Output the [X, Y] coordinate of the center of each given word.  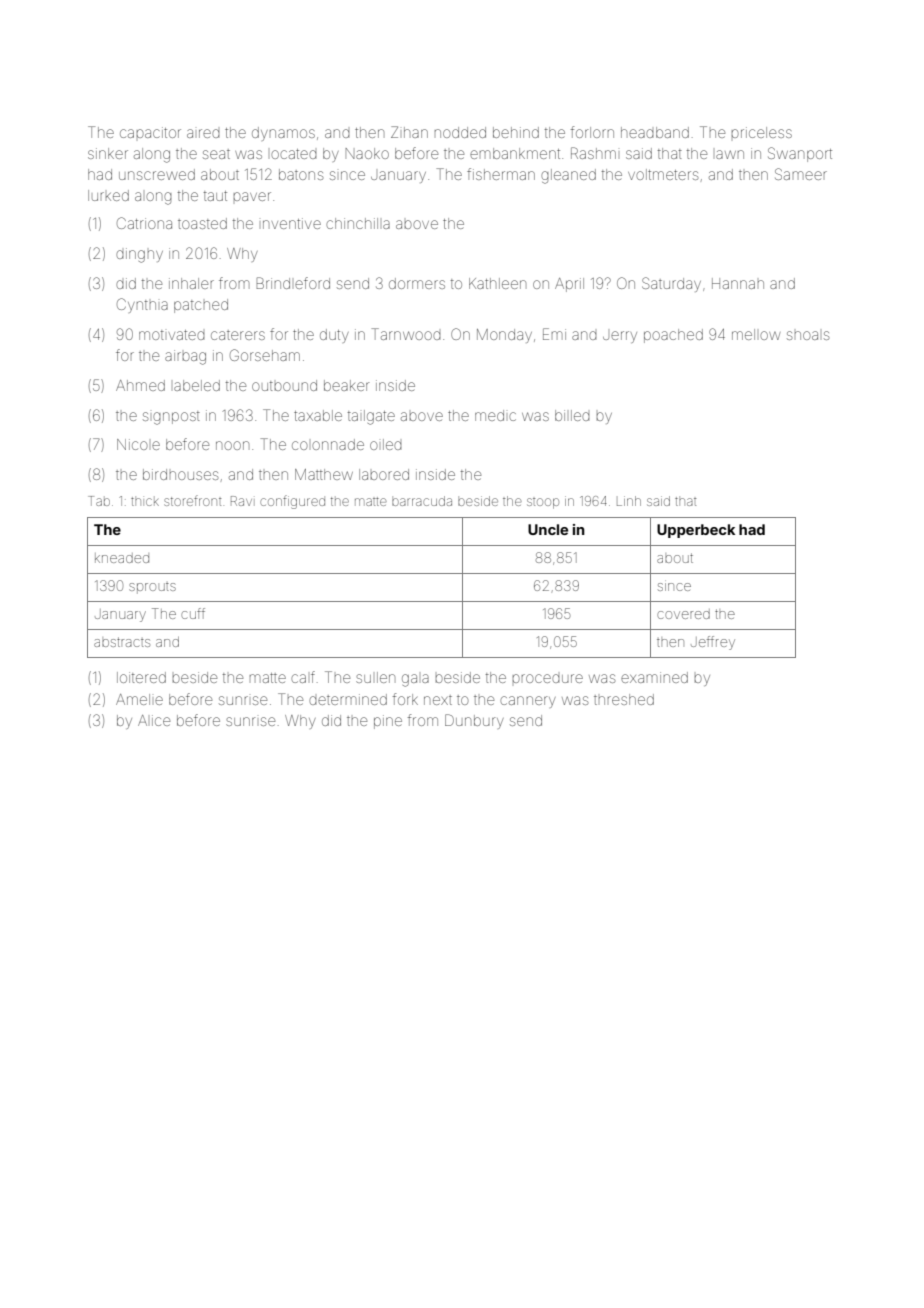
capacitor [150, 132]
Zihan [409, 132]
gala [415, 680]
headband [655, 132]
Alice [154, 720]
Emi [554, 334]
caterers [238, 335]
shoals [808, 335]
